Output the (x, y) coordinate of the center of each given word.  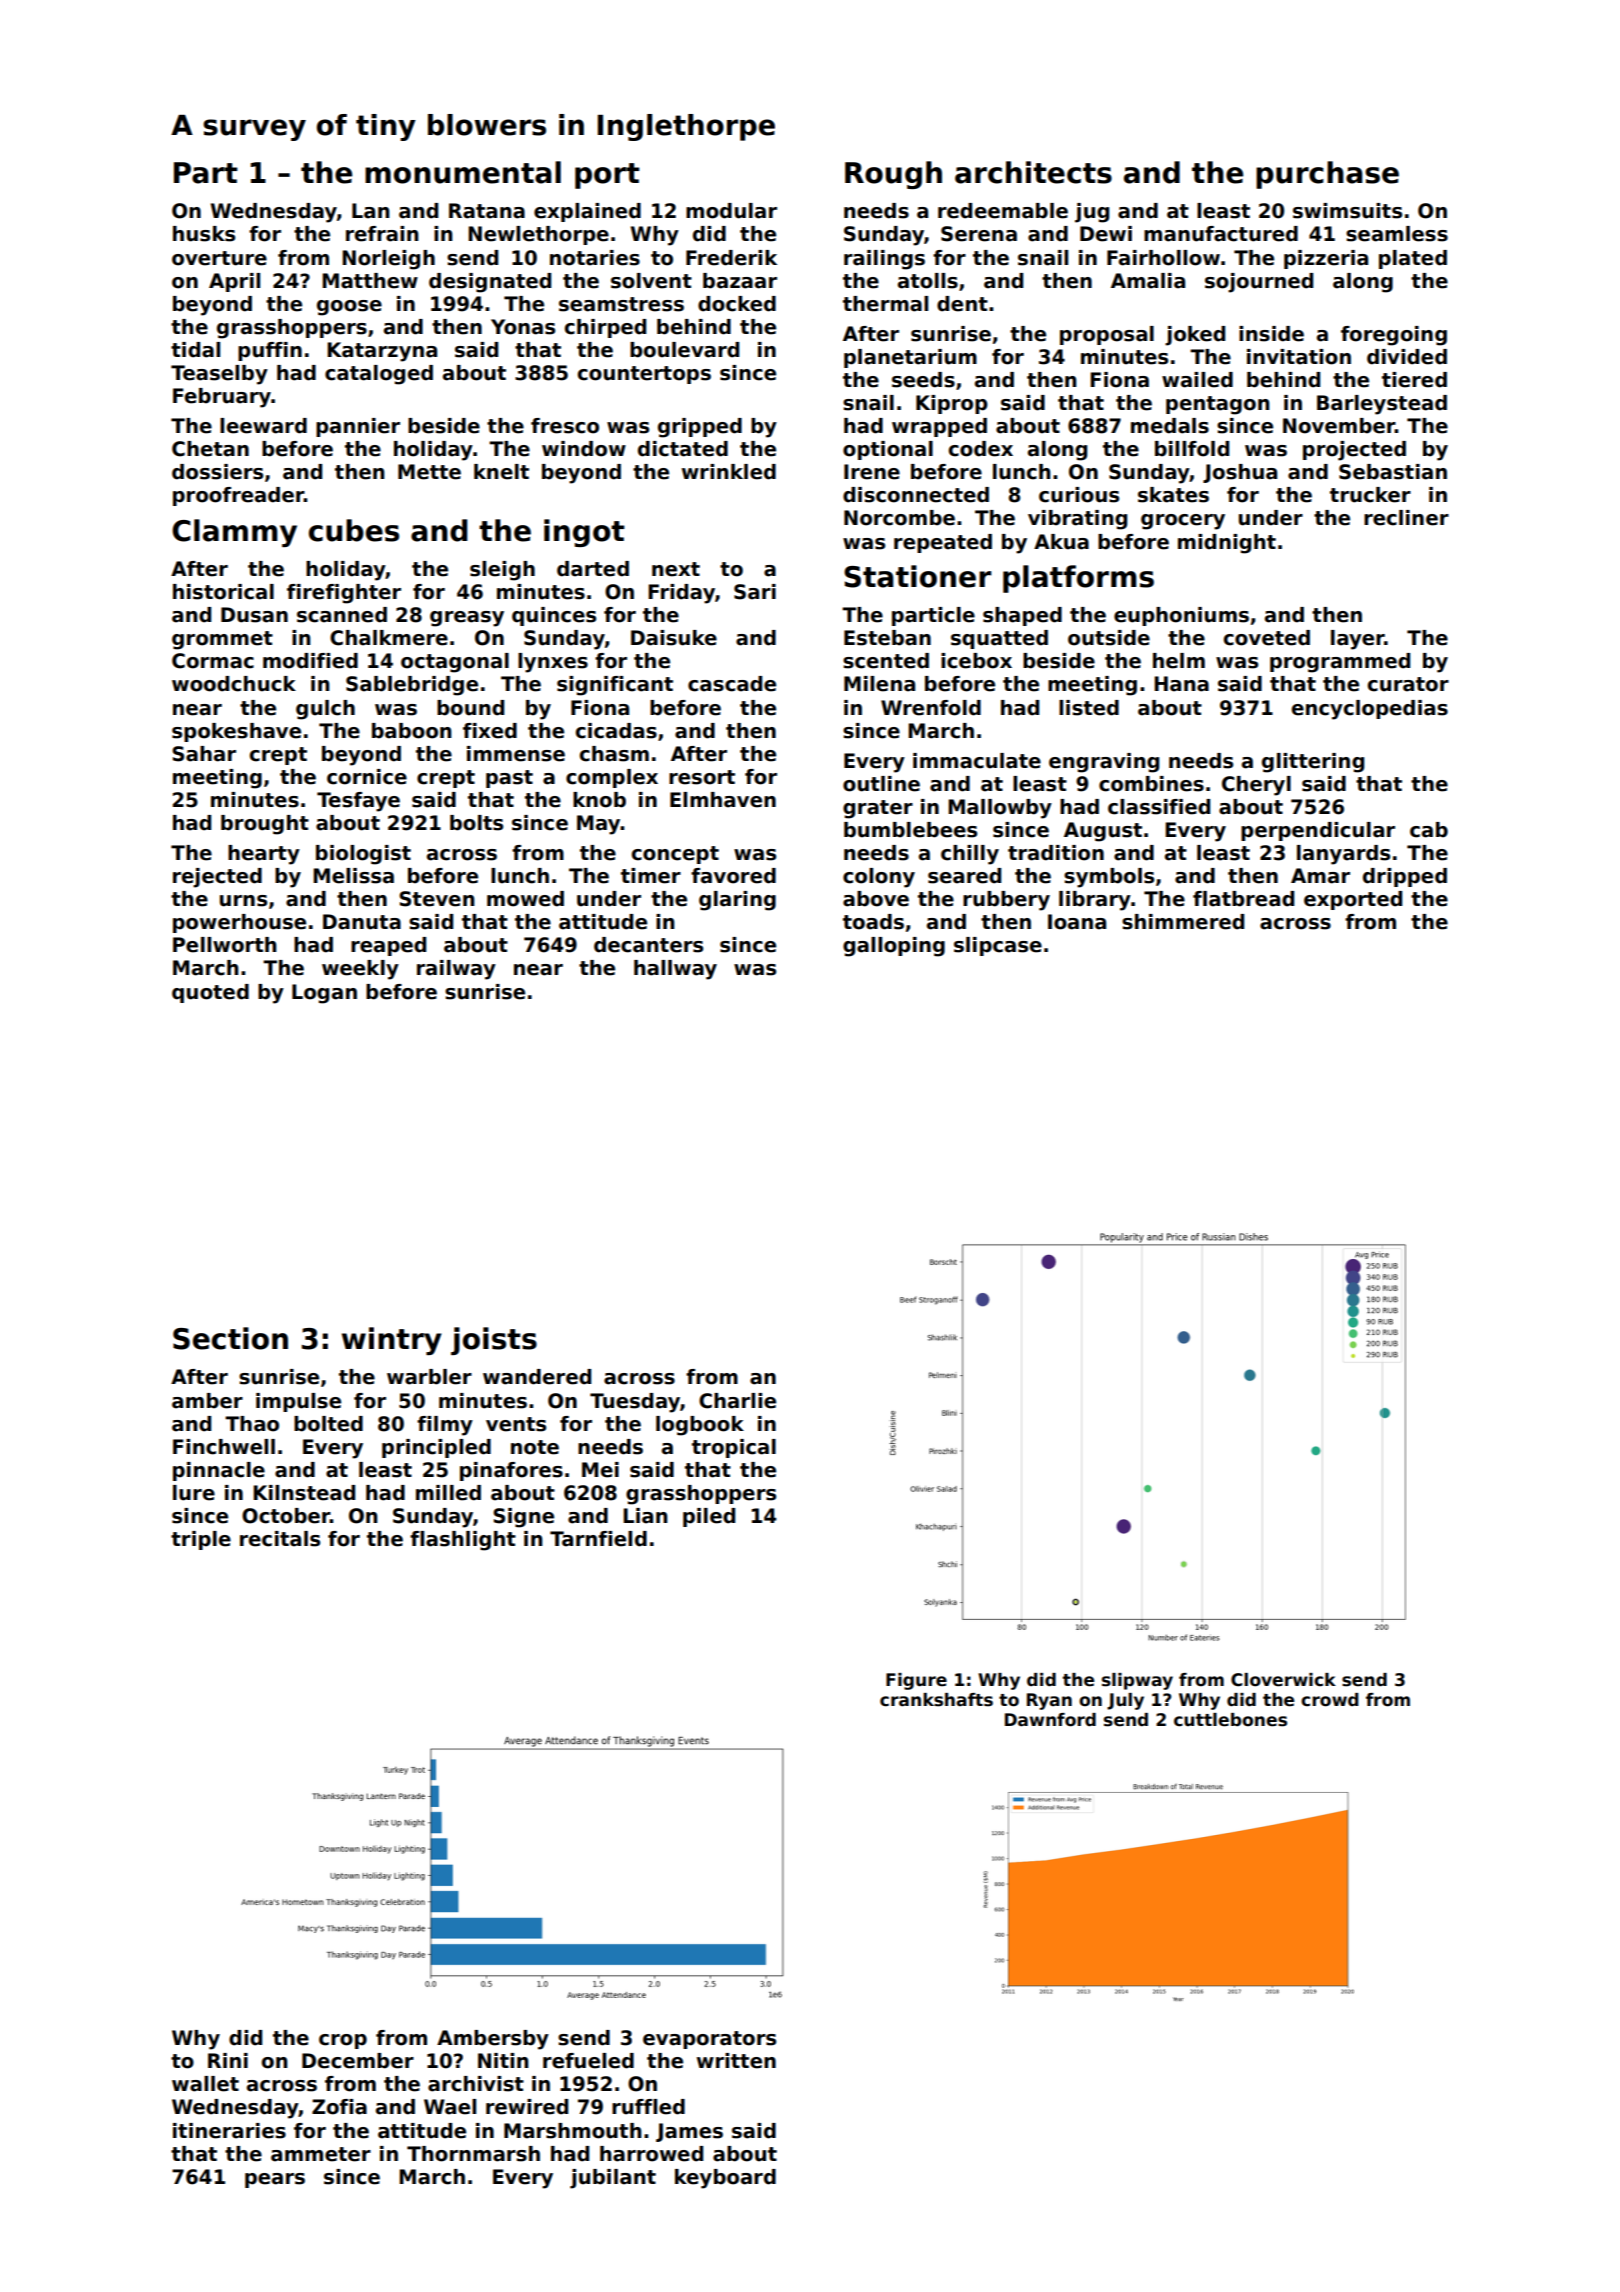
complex (612, 778)
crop (343, 2041)
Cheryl (1256, 786)
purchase (1327, 175)
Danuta (362, 922)
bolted (328, 1424)
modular (731, 211)
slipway (1137, 1681)
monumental (463, 172)
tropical (734, 1448)
